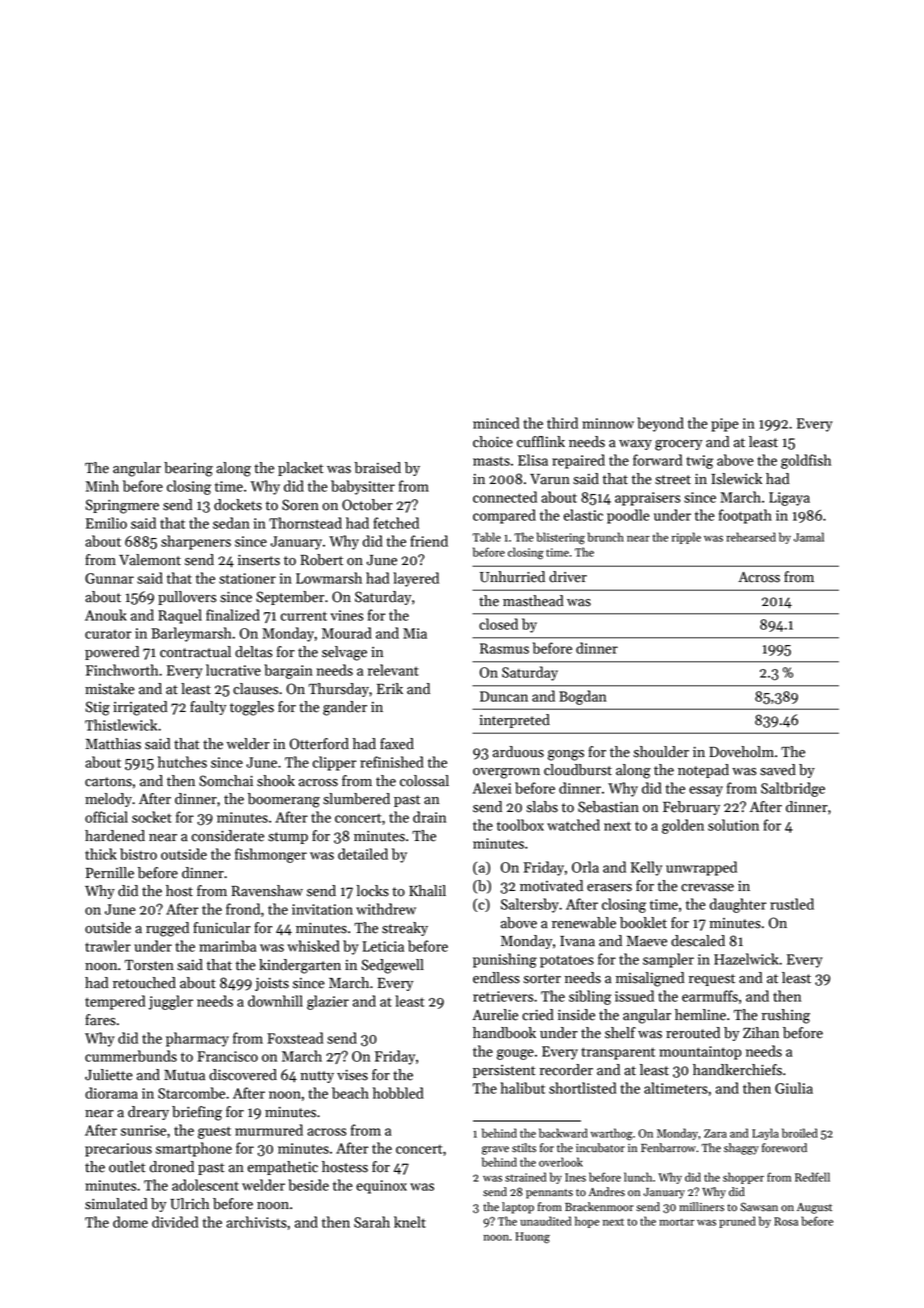 This document has height=1308, width=924. What do you see at coordinates (102, 486) in the document?
I see `Minh` at bounding box center [102, 486].
